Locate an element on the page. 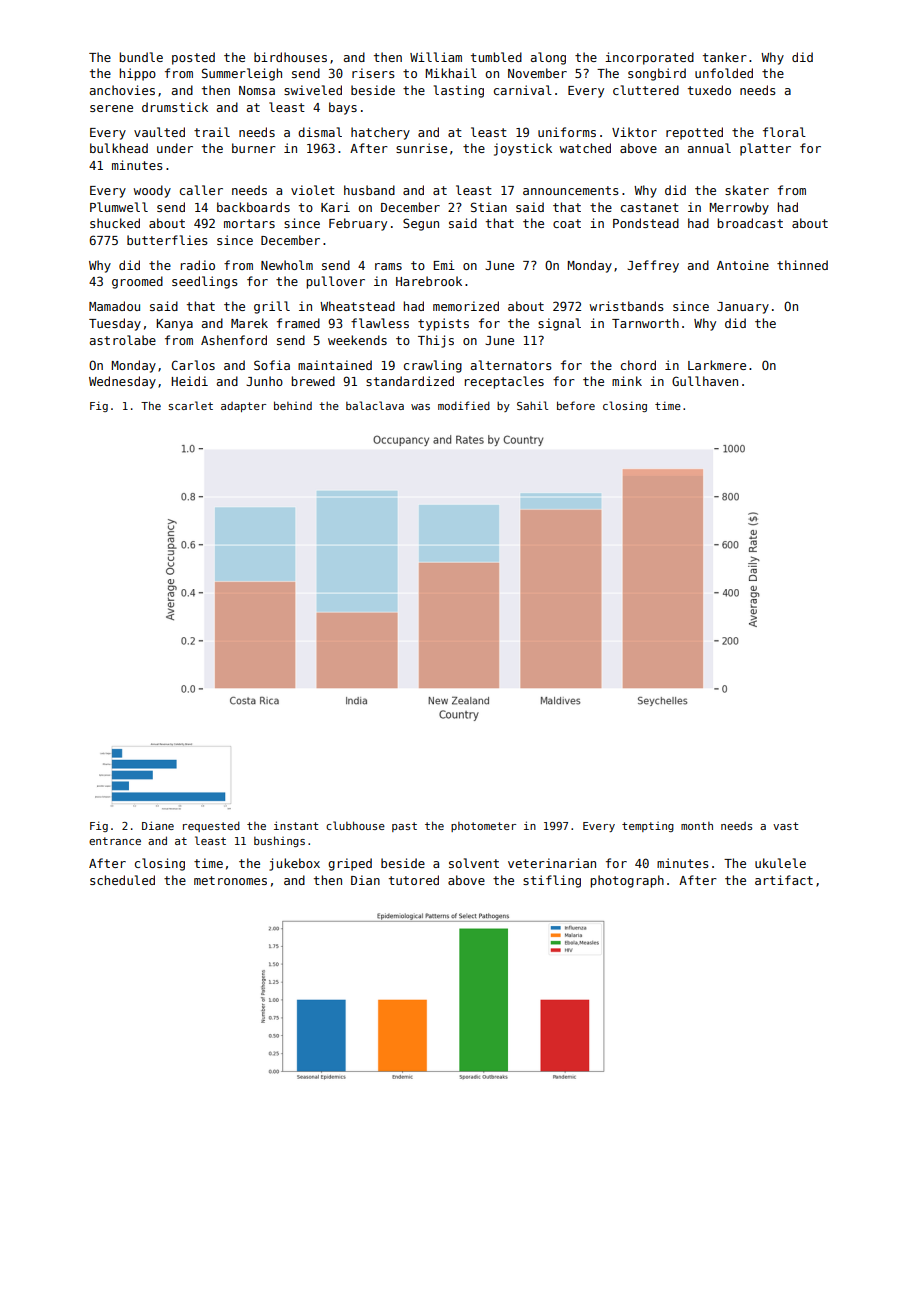  tanker is located at coordinates (725, 57).
